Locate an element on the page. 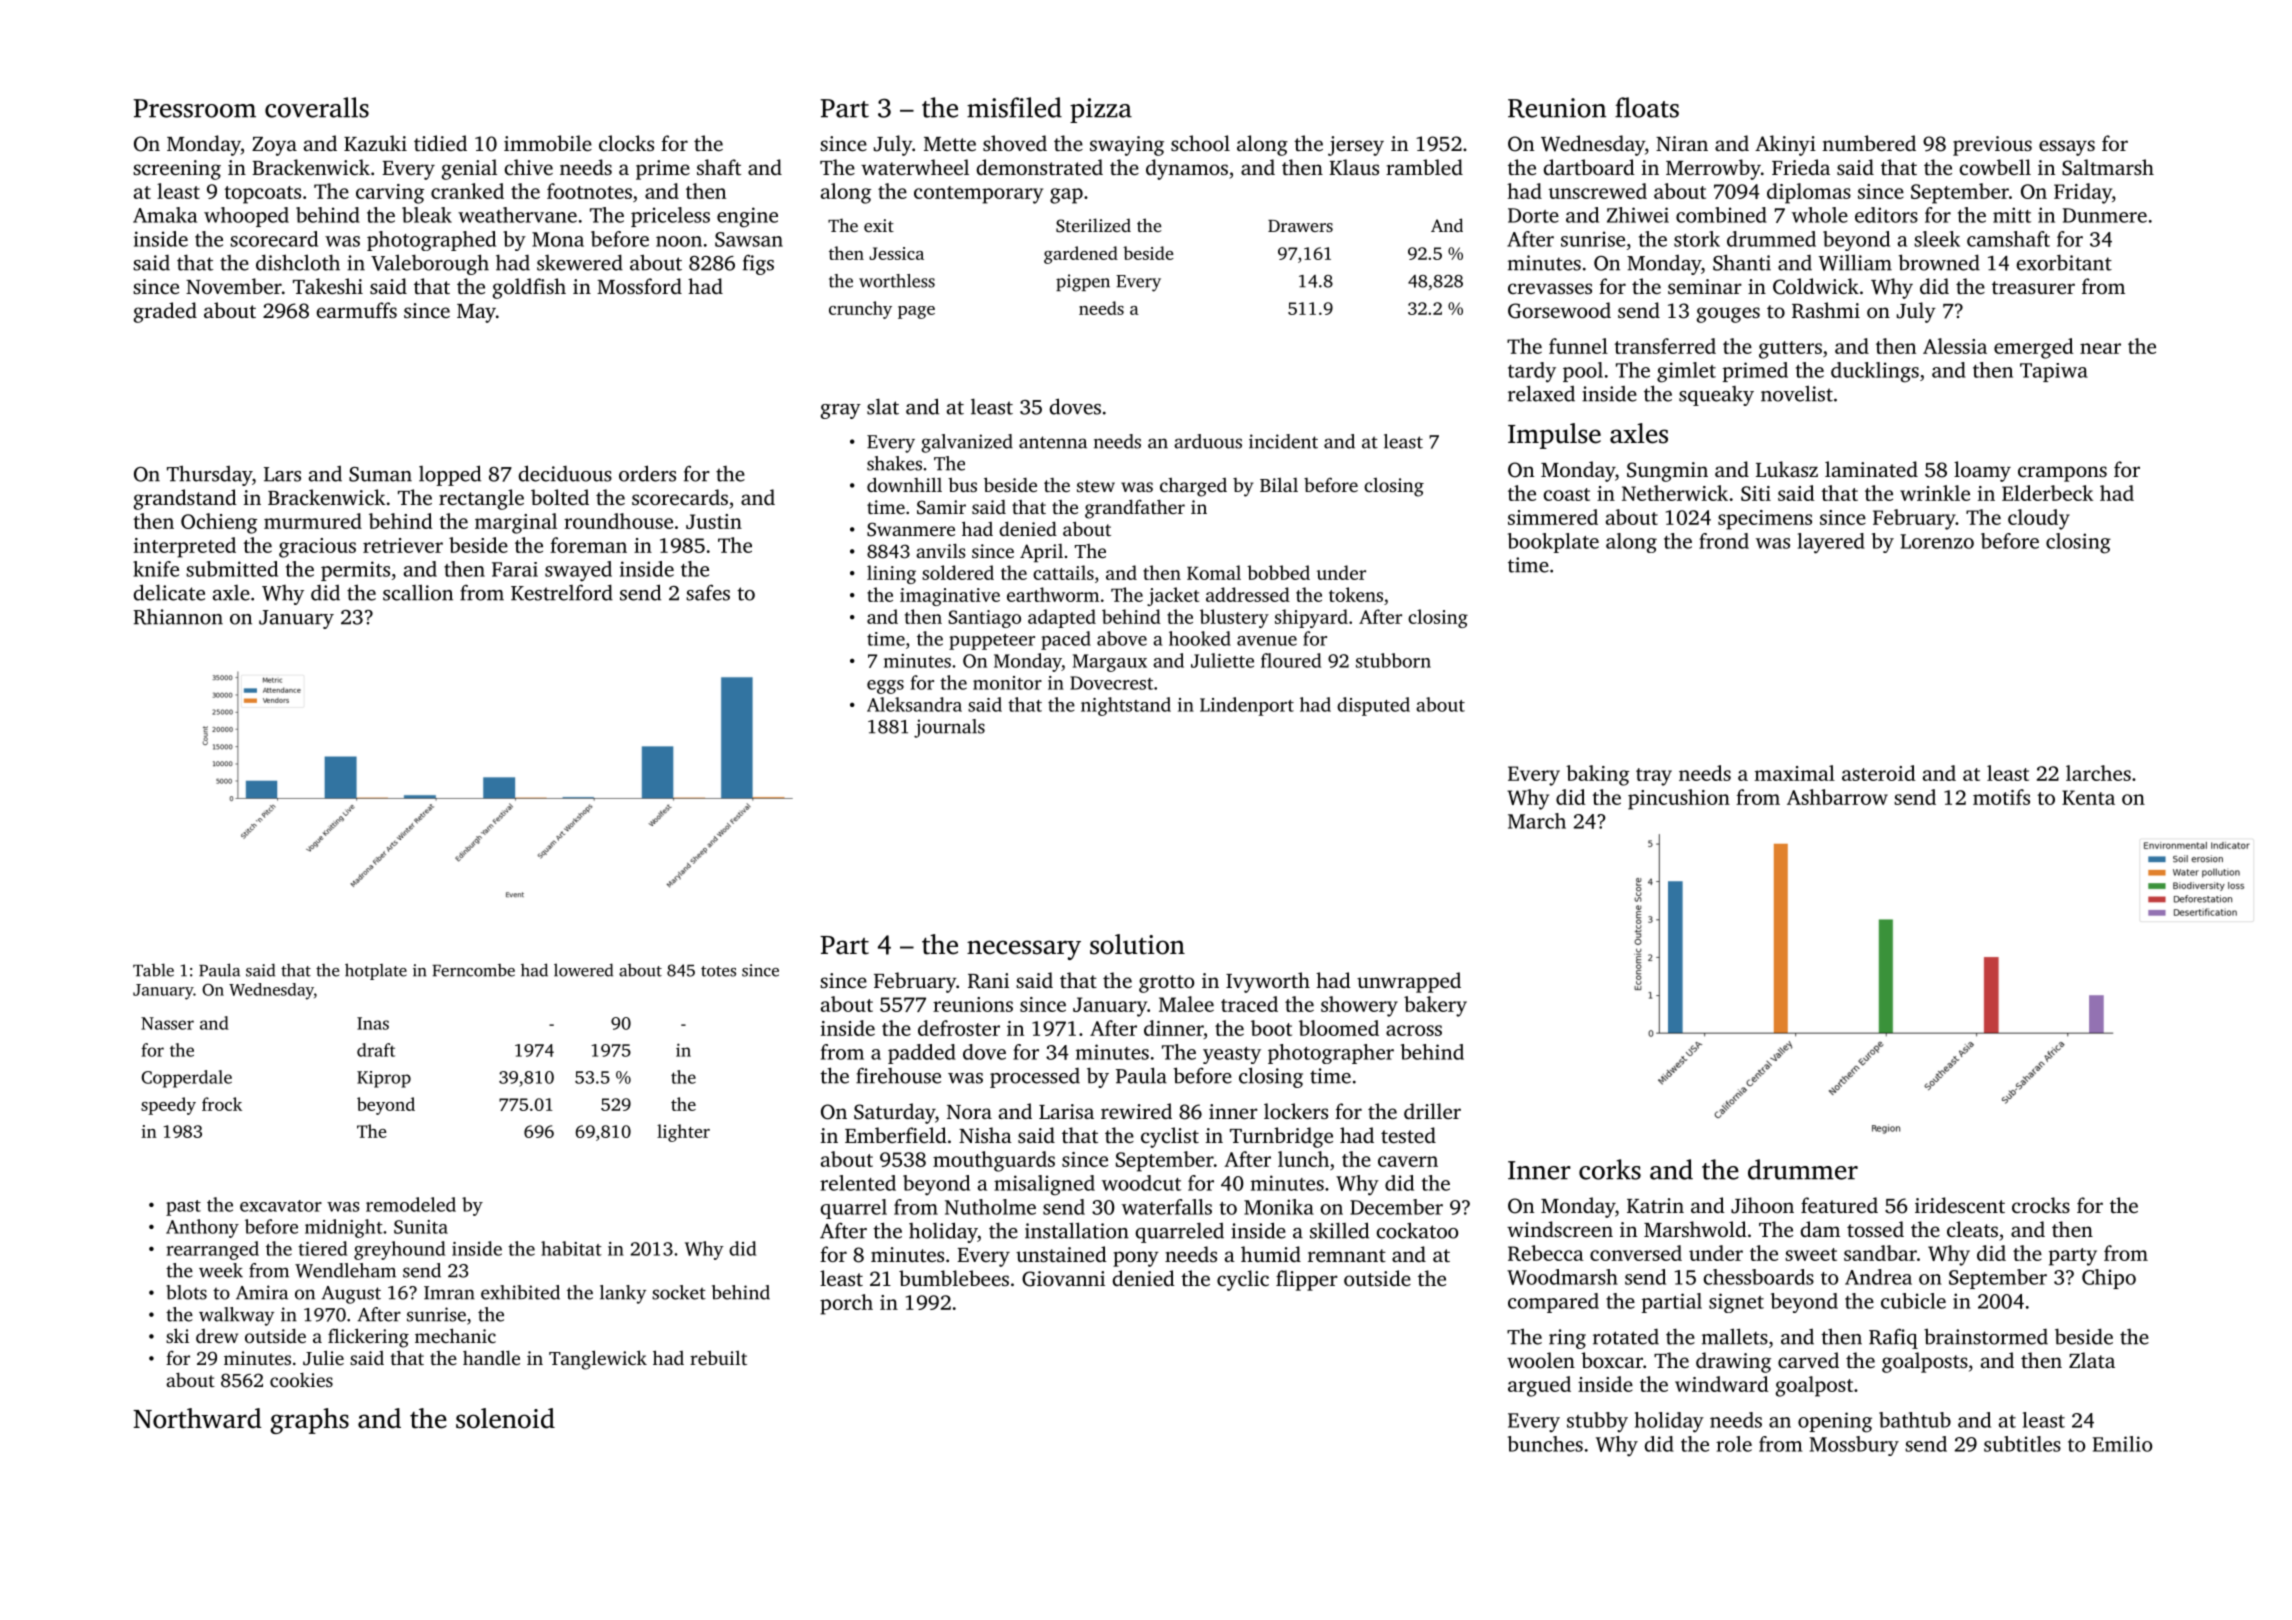 Image resolution: width=2292 pixels, height=1620 pixels. retriever is located at coordinates (403, 545).
